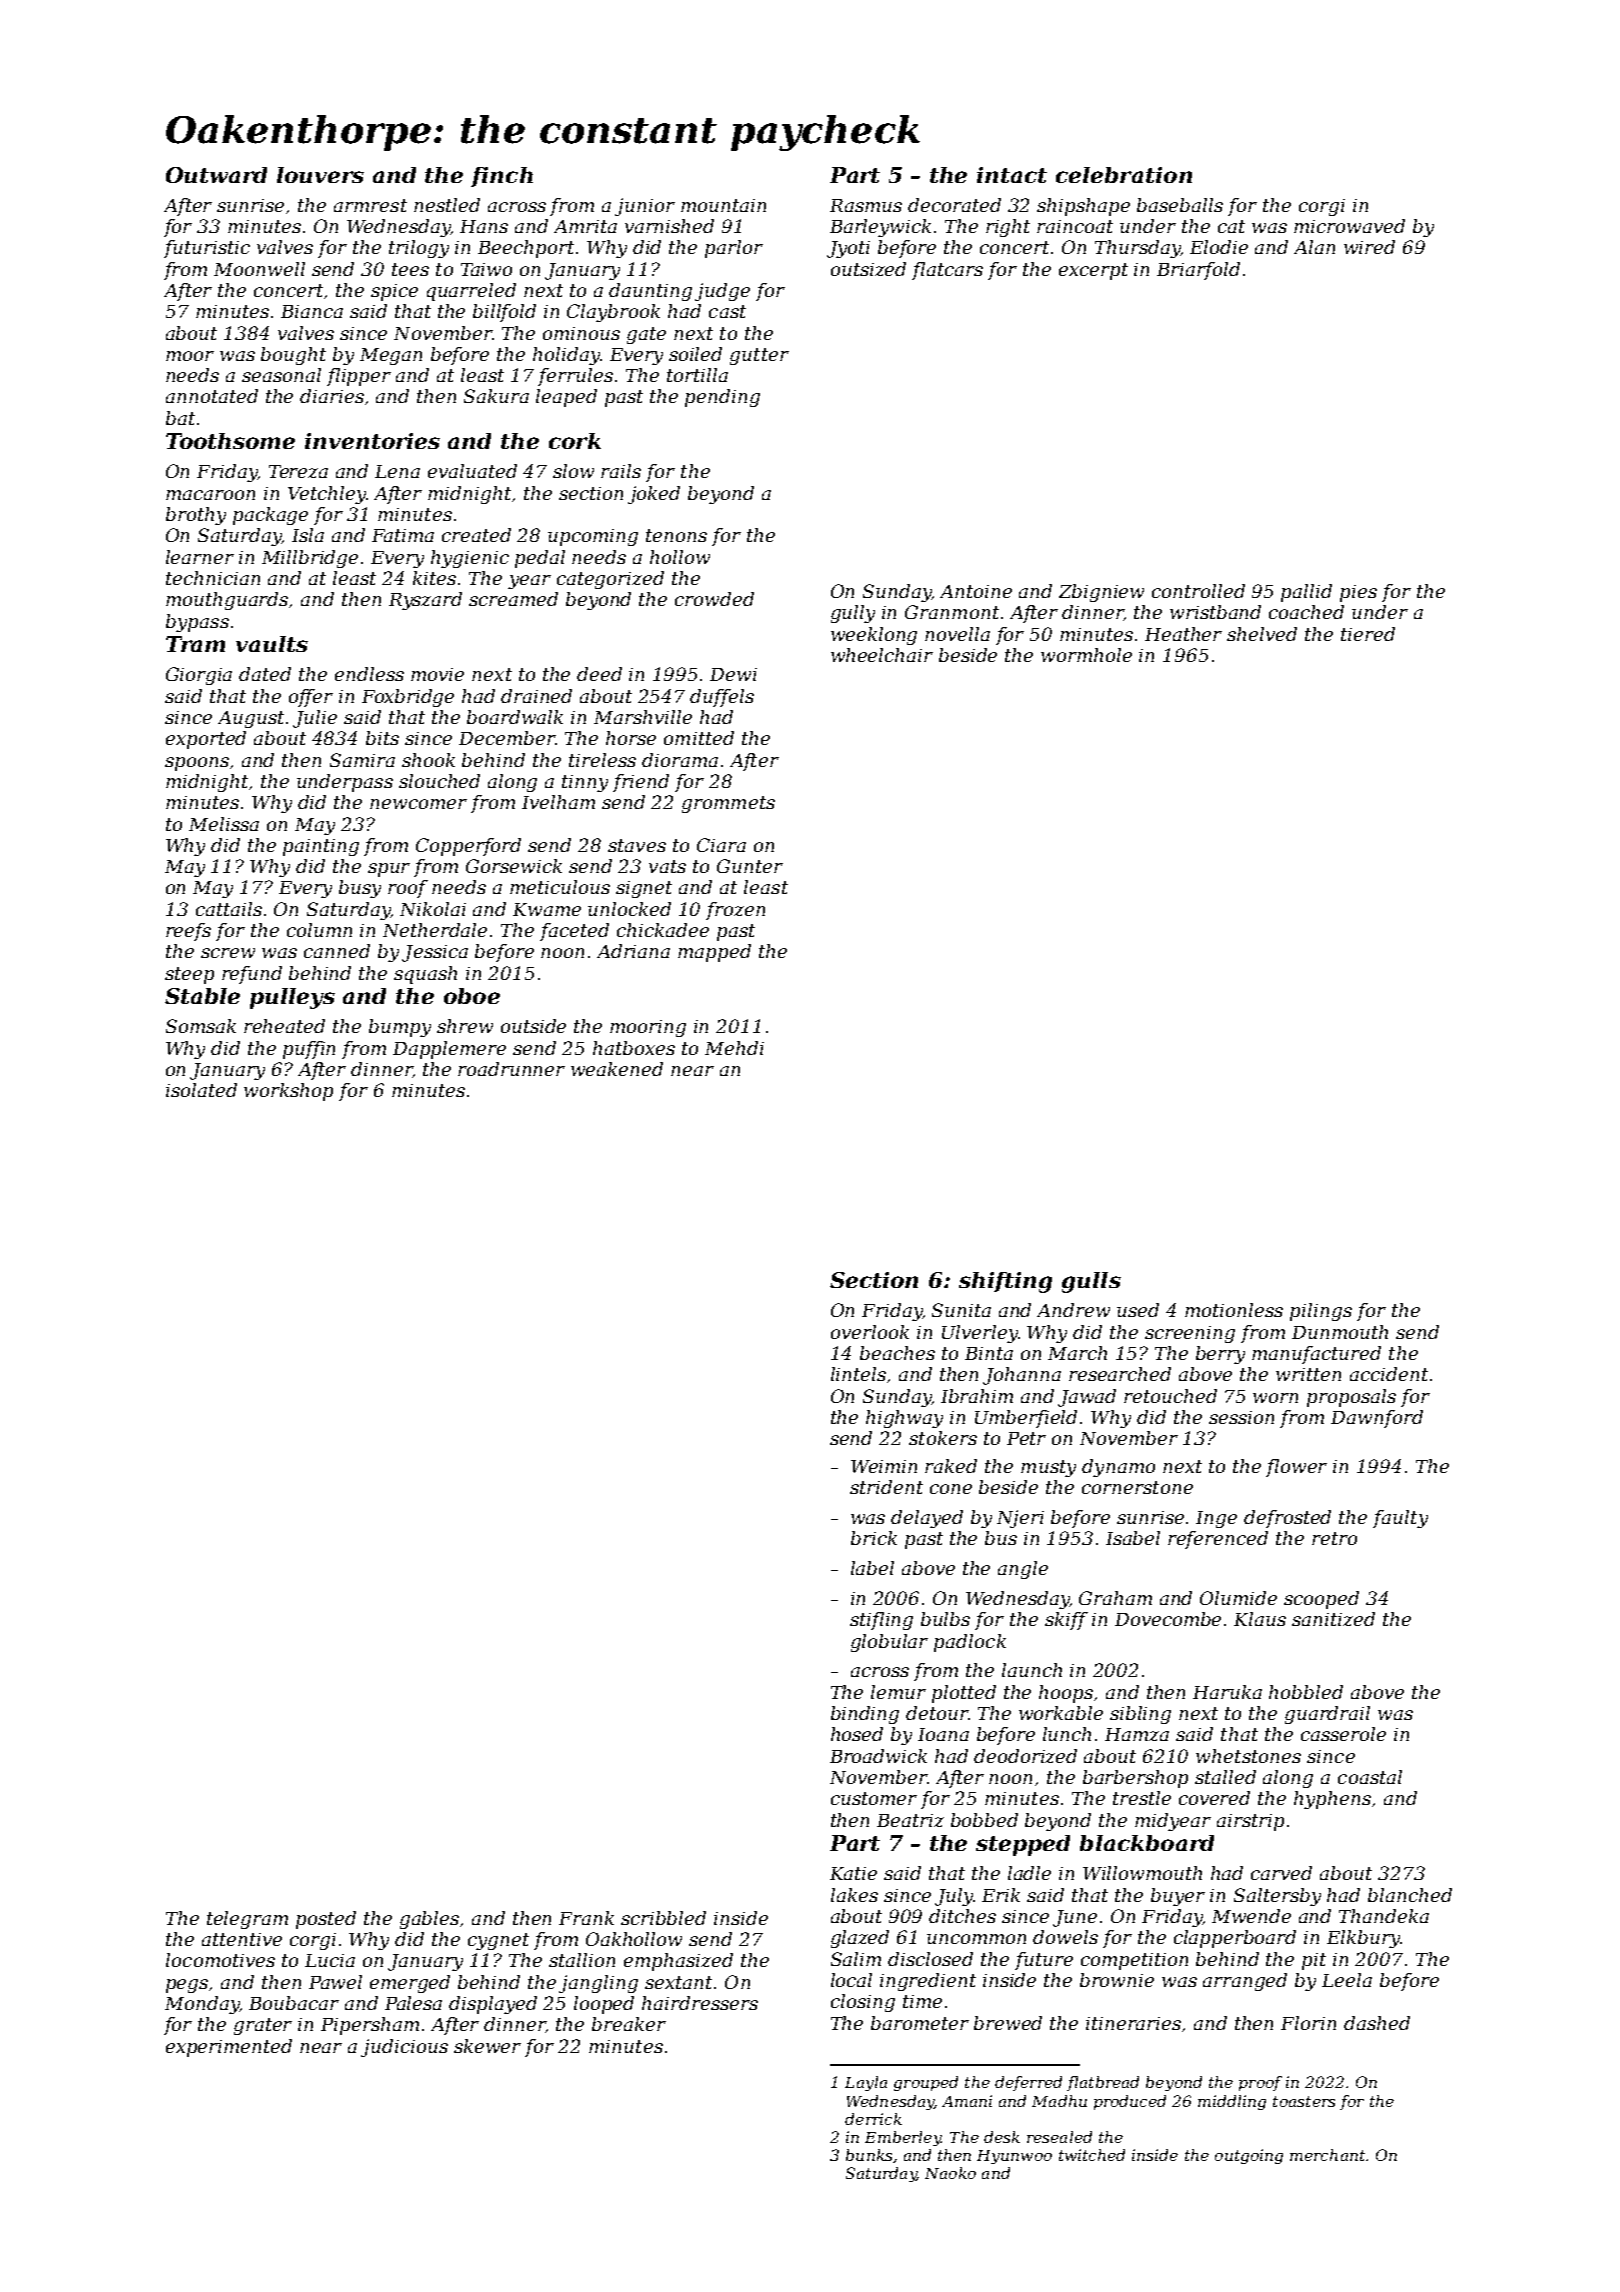 Image resolution: width=1620 pixels, height=2292 pixels. Describe the element at coordinates (288, 1092) in the screenshot. I see `workshop` at that location.
